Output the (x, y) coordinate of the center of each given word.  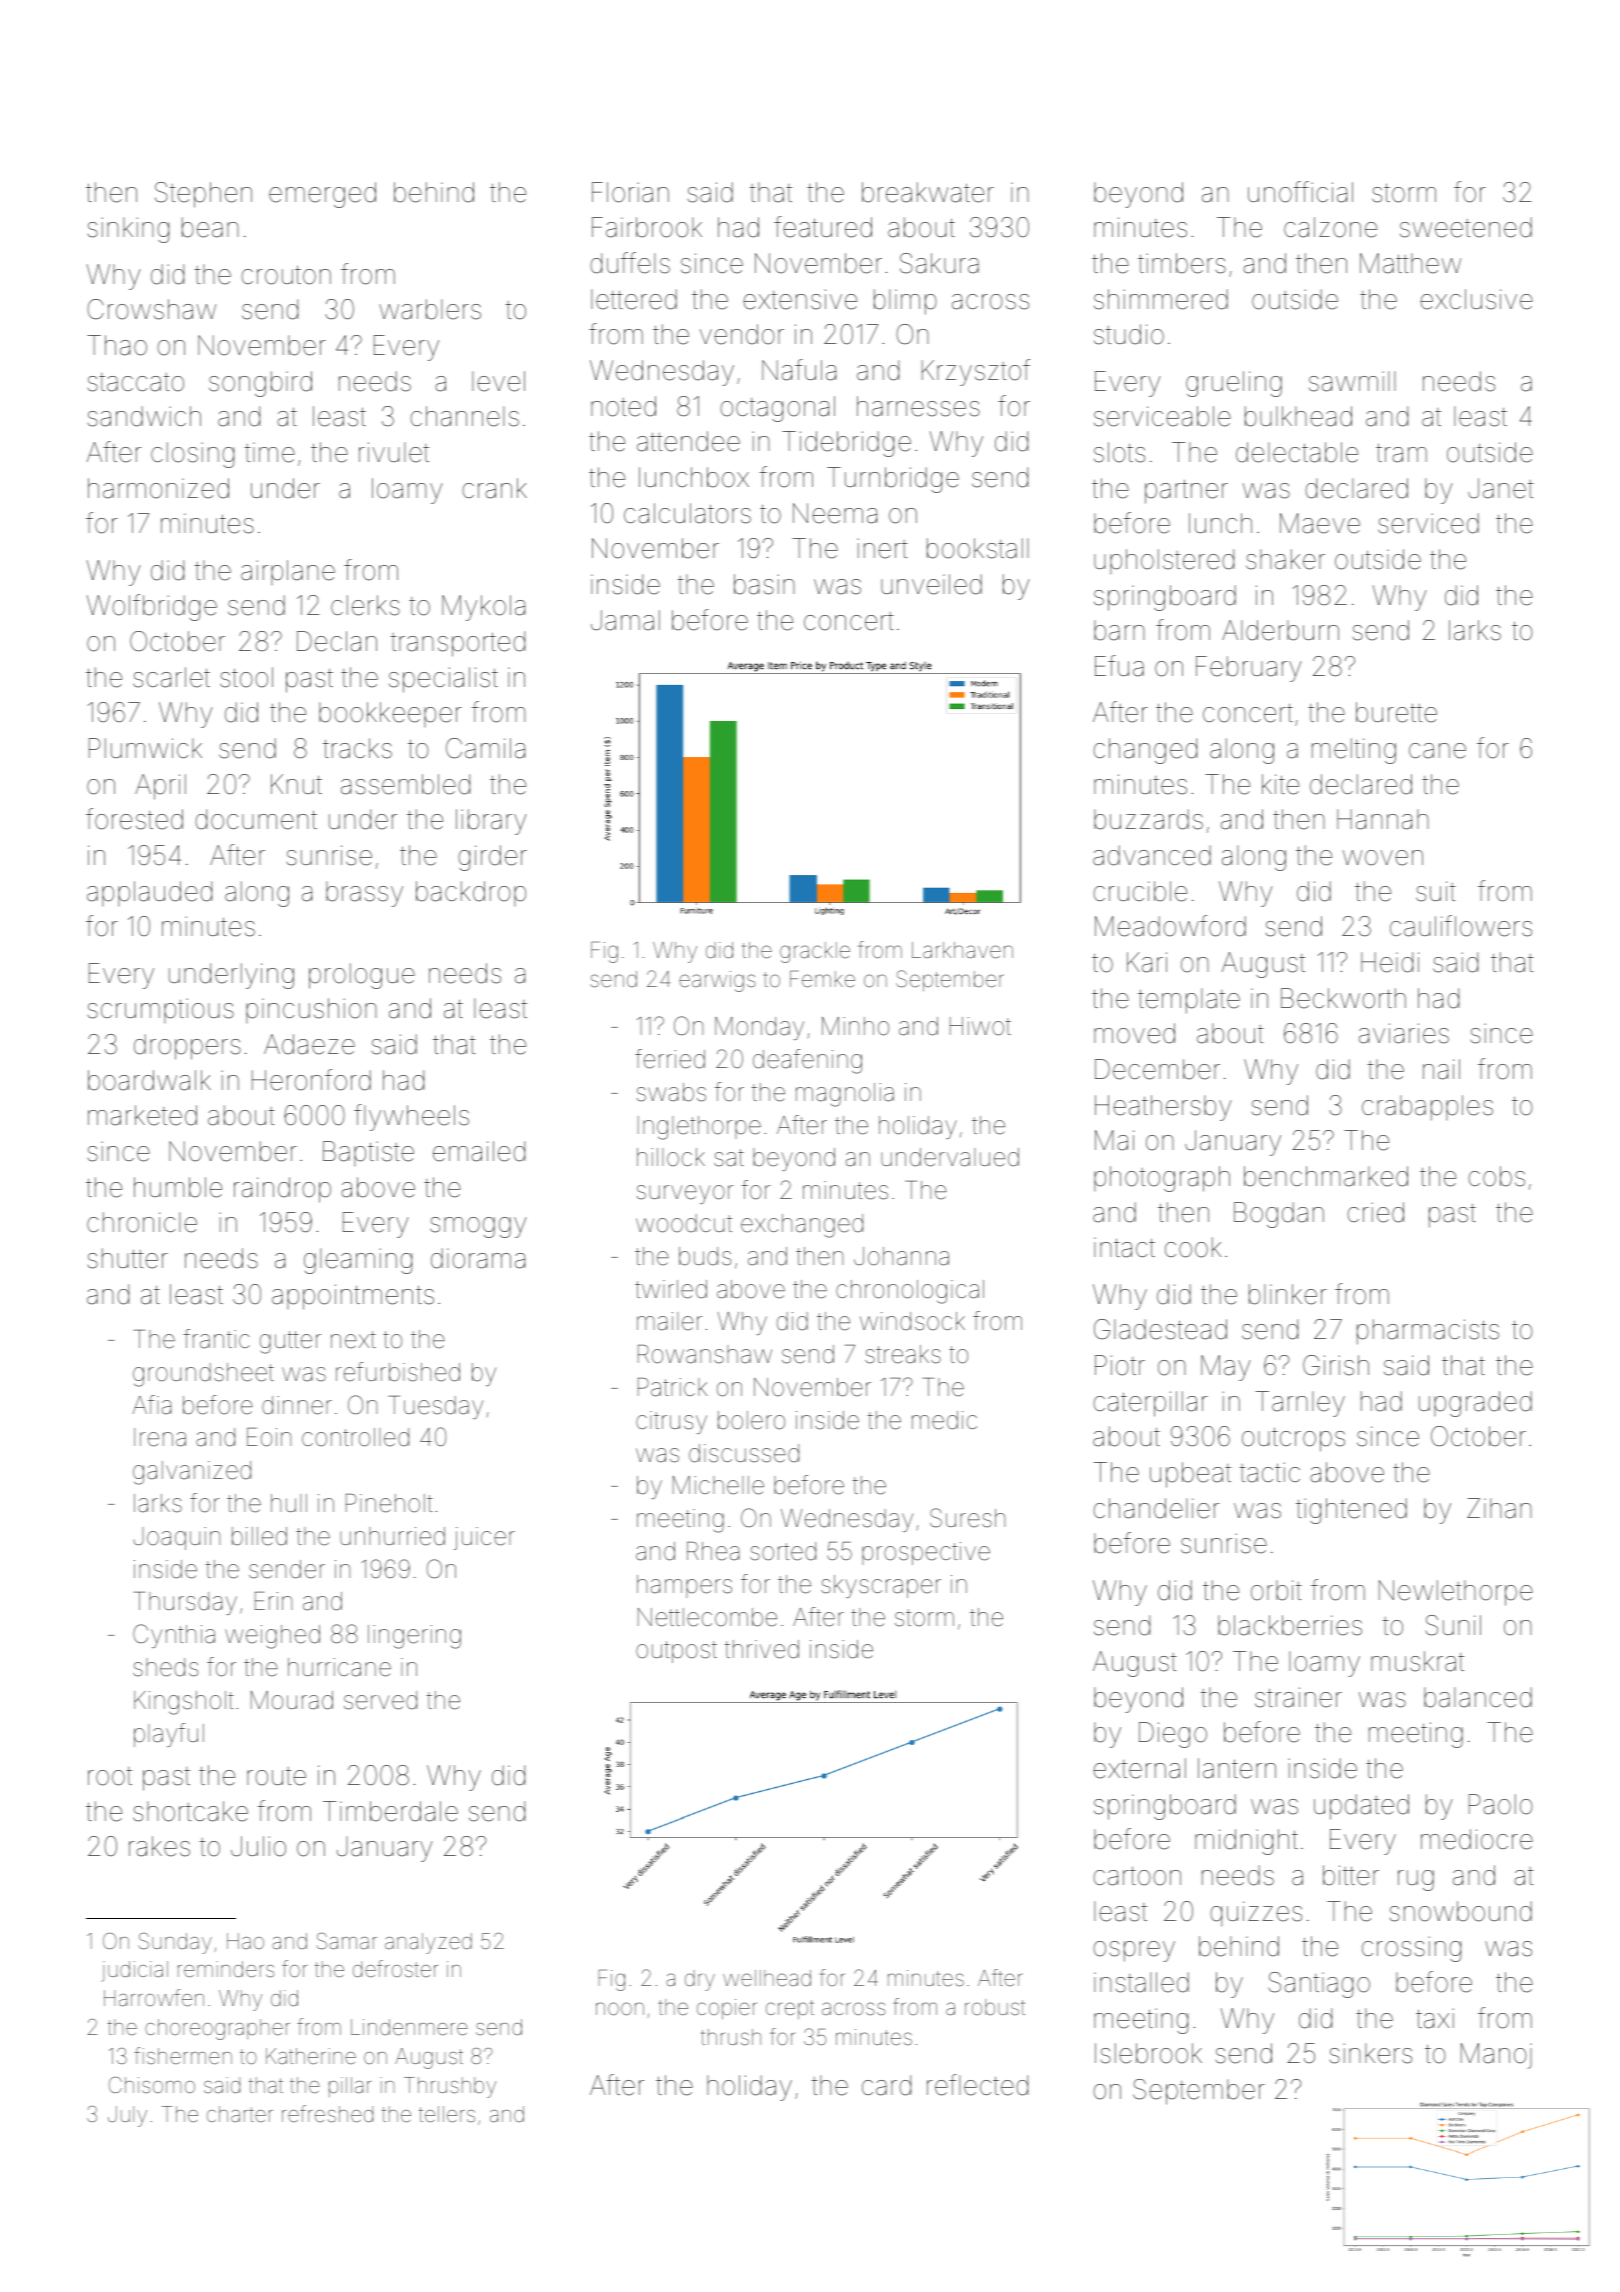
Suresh (967, 1518)
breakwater (928, 192)
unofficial (1300, 192)
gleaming (358, 1261)
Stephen (203, 195)
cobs (1496, 1176)
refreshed (327, 2114)
